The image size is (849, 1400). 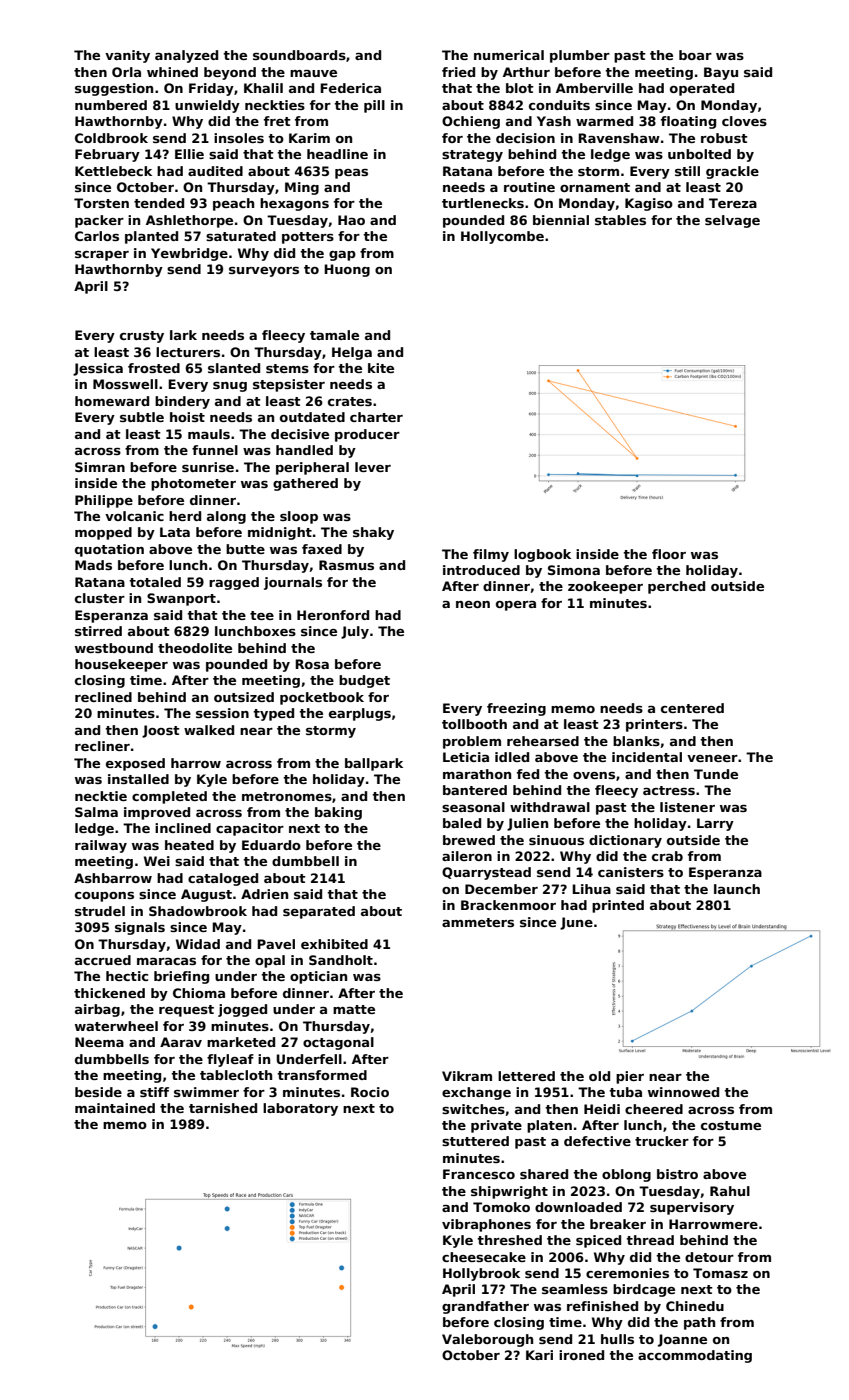 I want to click on Quarrystead, so click(x=486, y=873).
